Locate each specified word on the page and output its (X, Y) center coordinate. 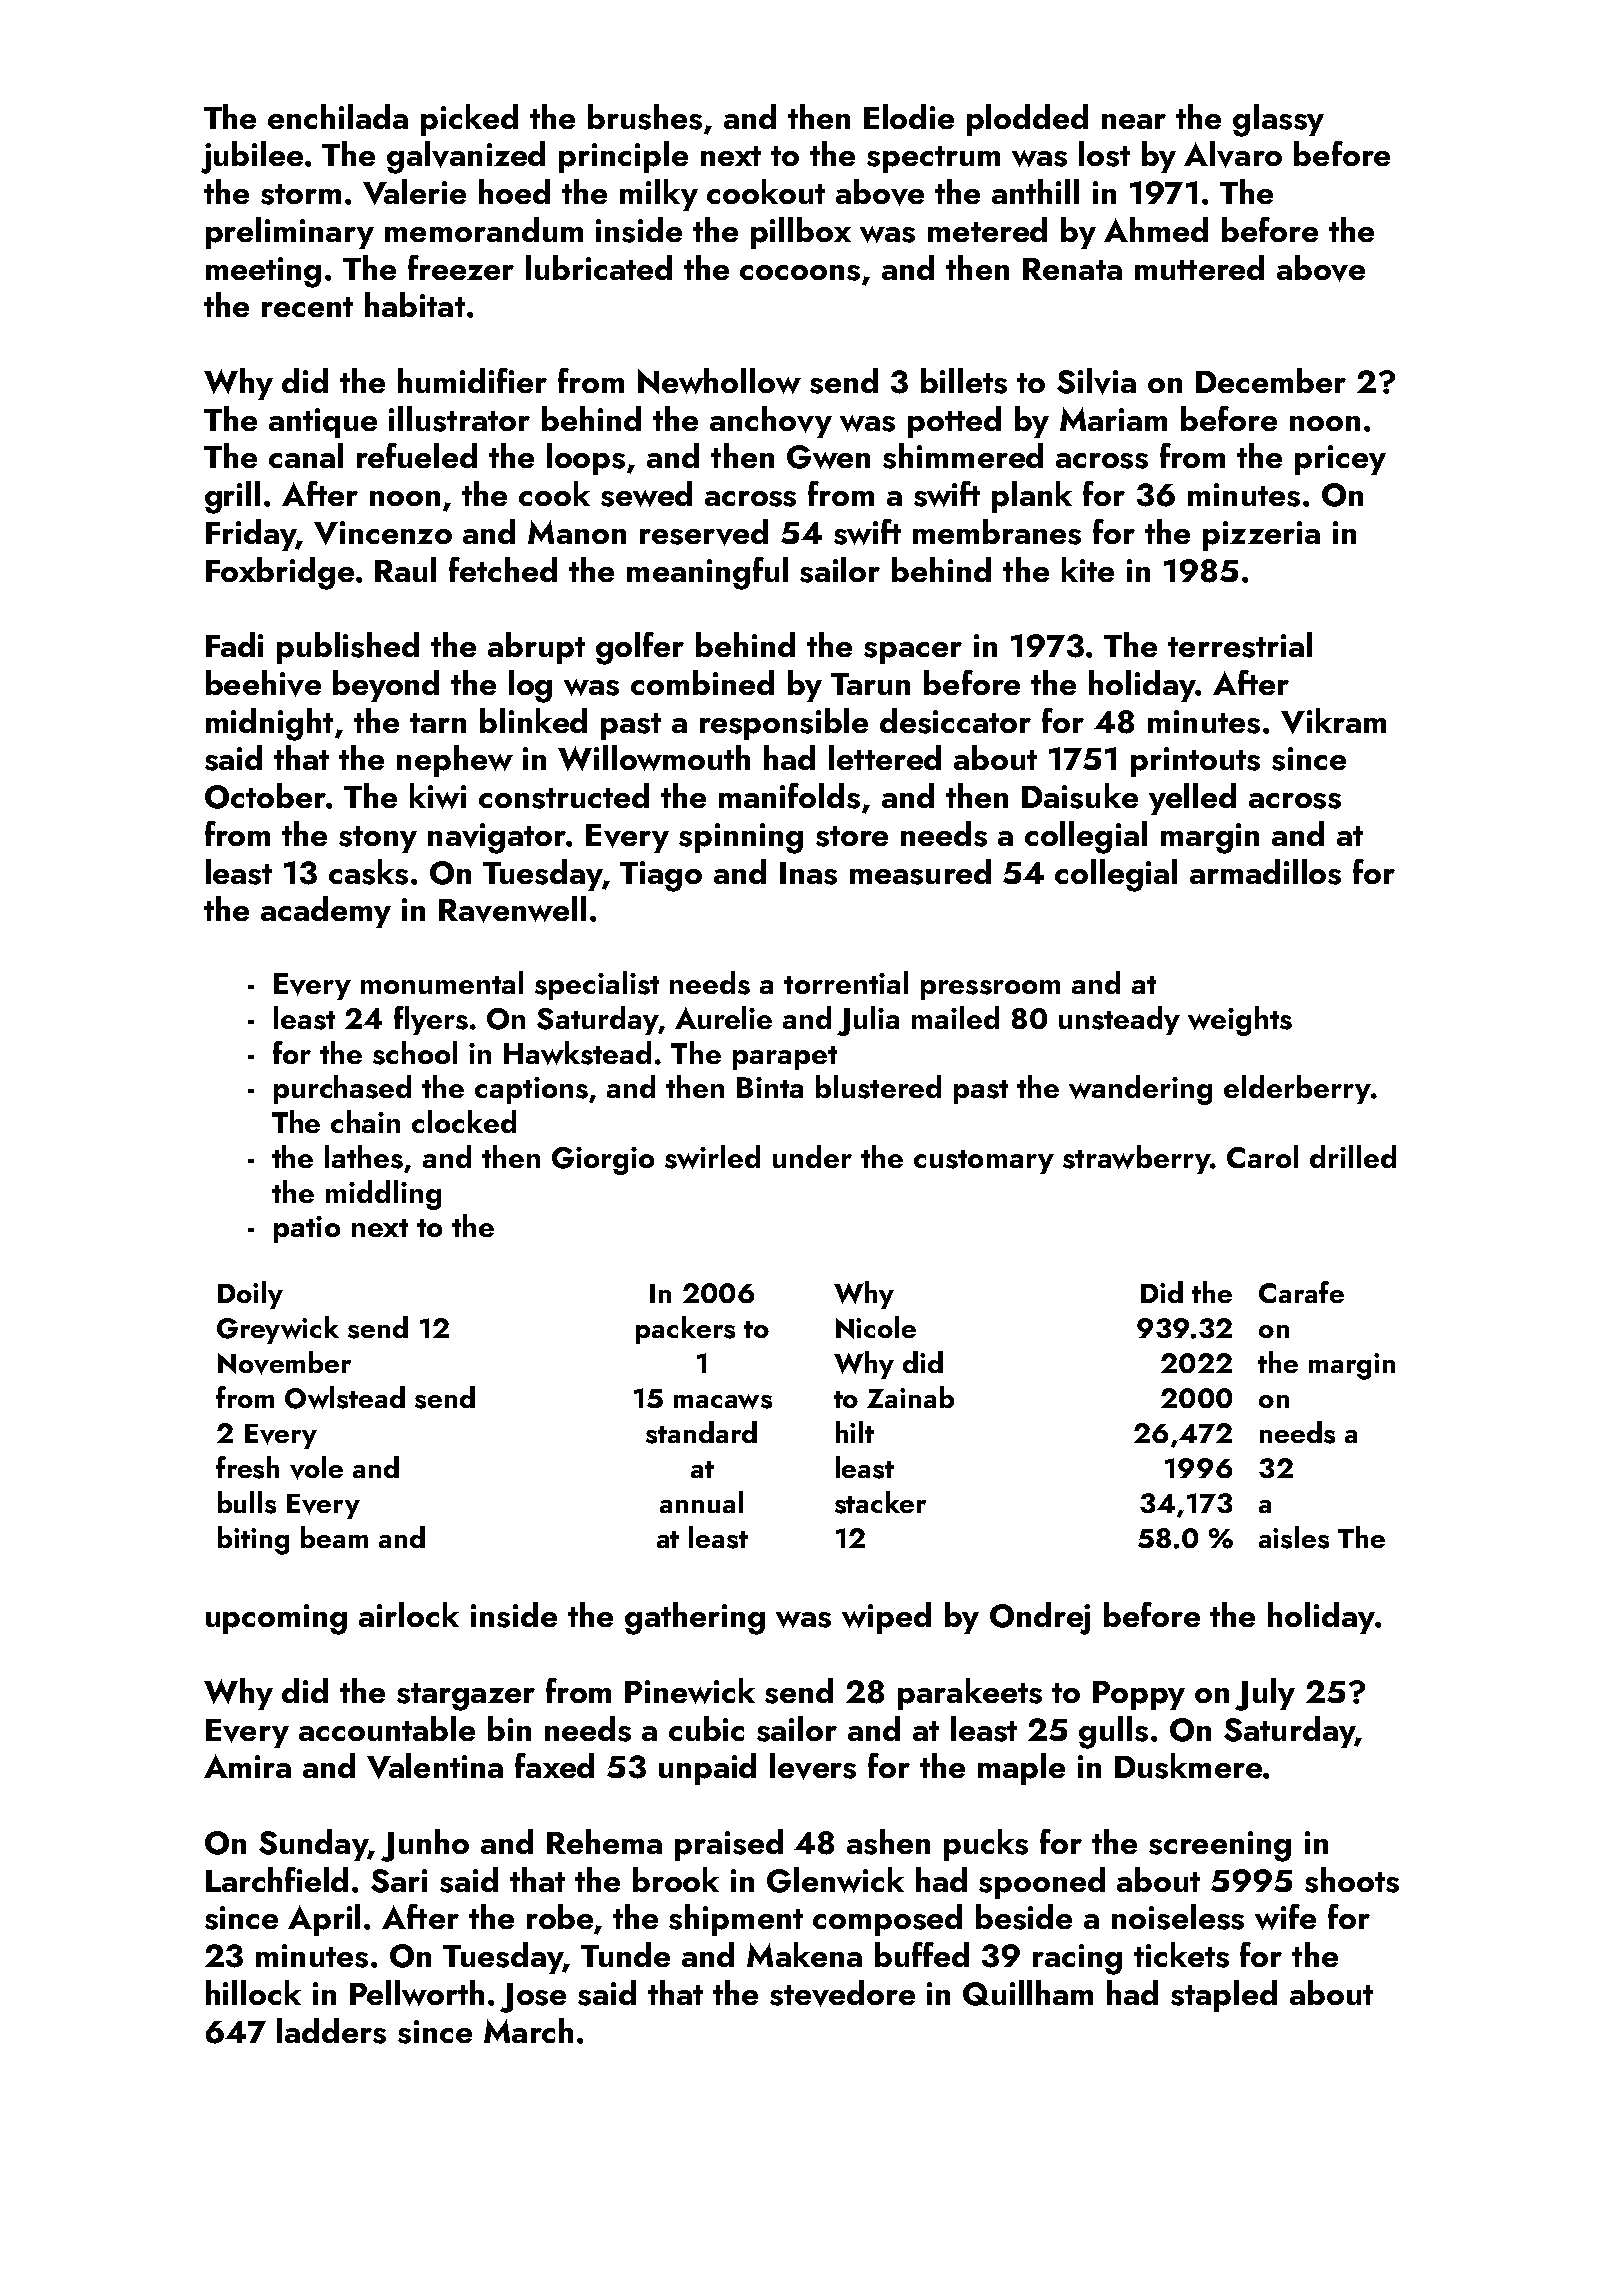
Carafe (1301, 1292)
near (1134, 121)
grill (232, 497)
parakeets (970, 1694)
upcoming (276, 1619)
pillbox (801, 233)
